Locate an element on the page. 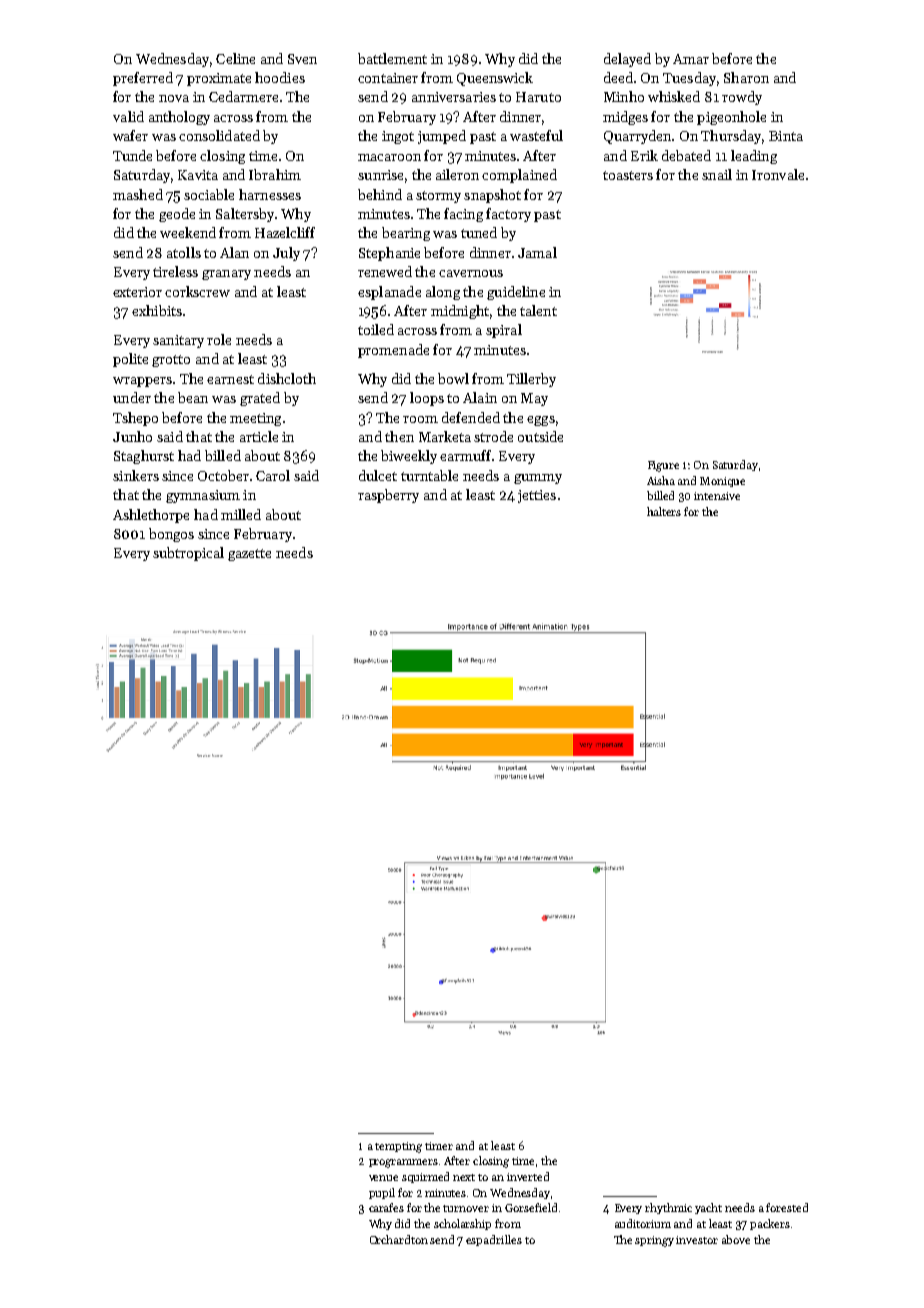 This page has width=924, height=1308. gazette is located at coordinates (249, 555).
